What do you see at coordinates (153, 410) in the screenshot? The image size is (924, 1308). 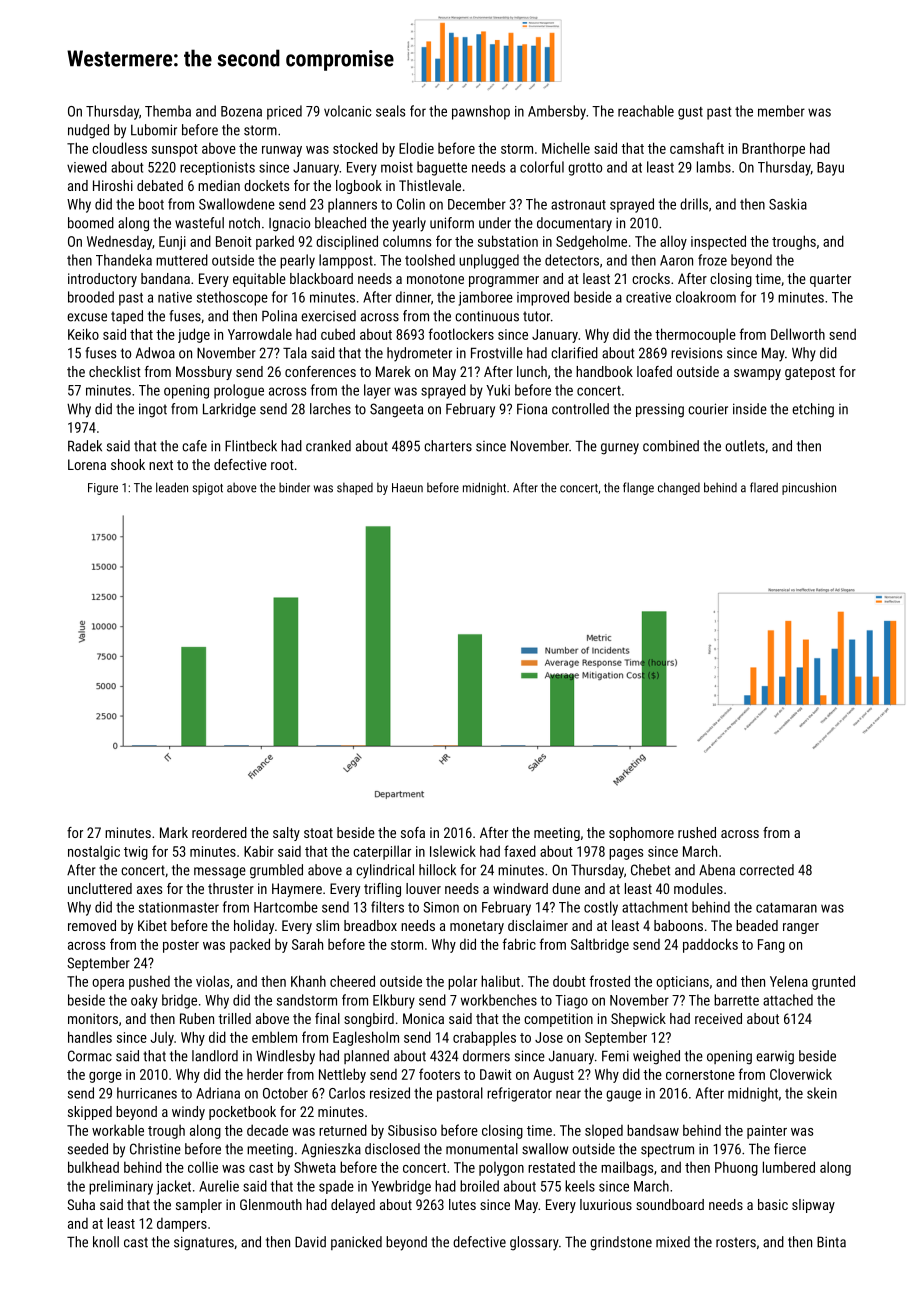 I see `ingot` at bounding box center [153, 410].
